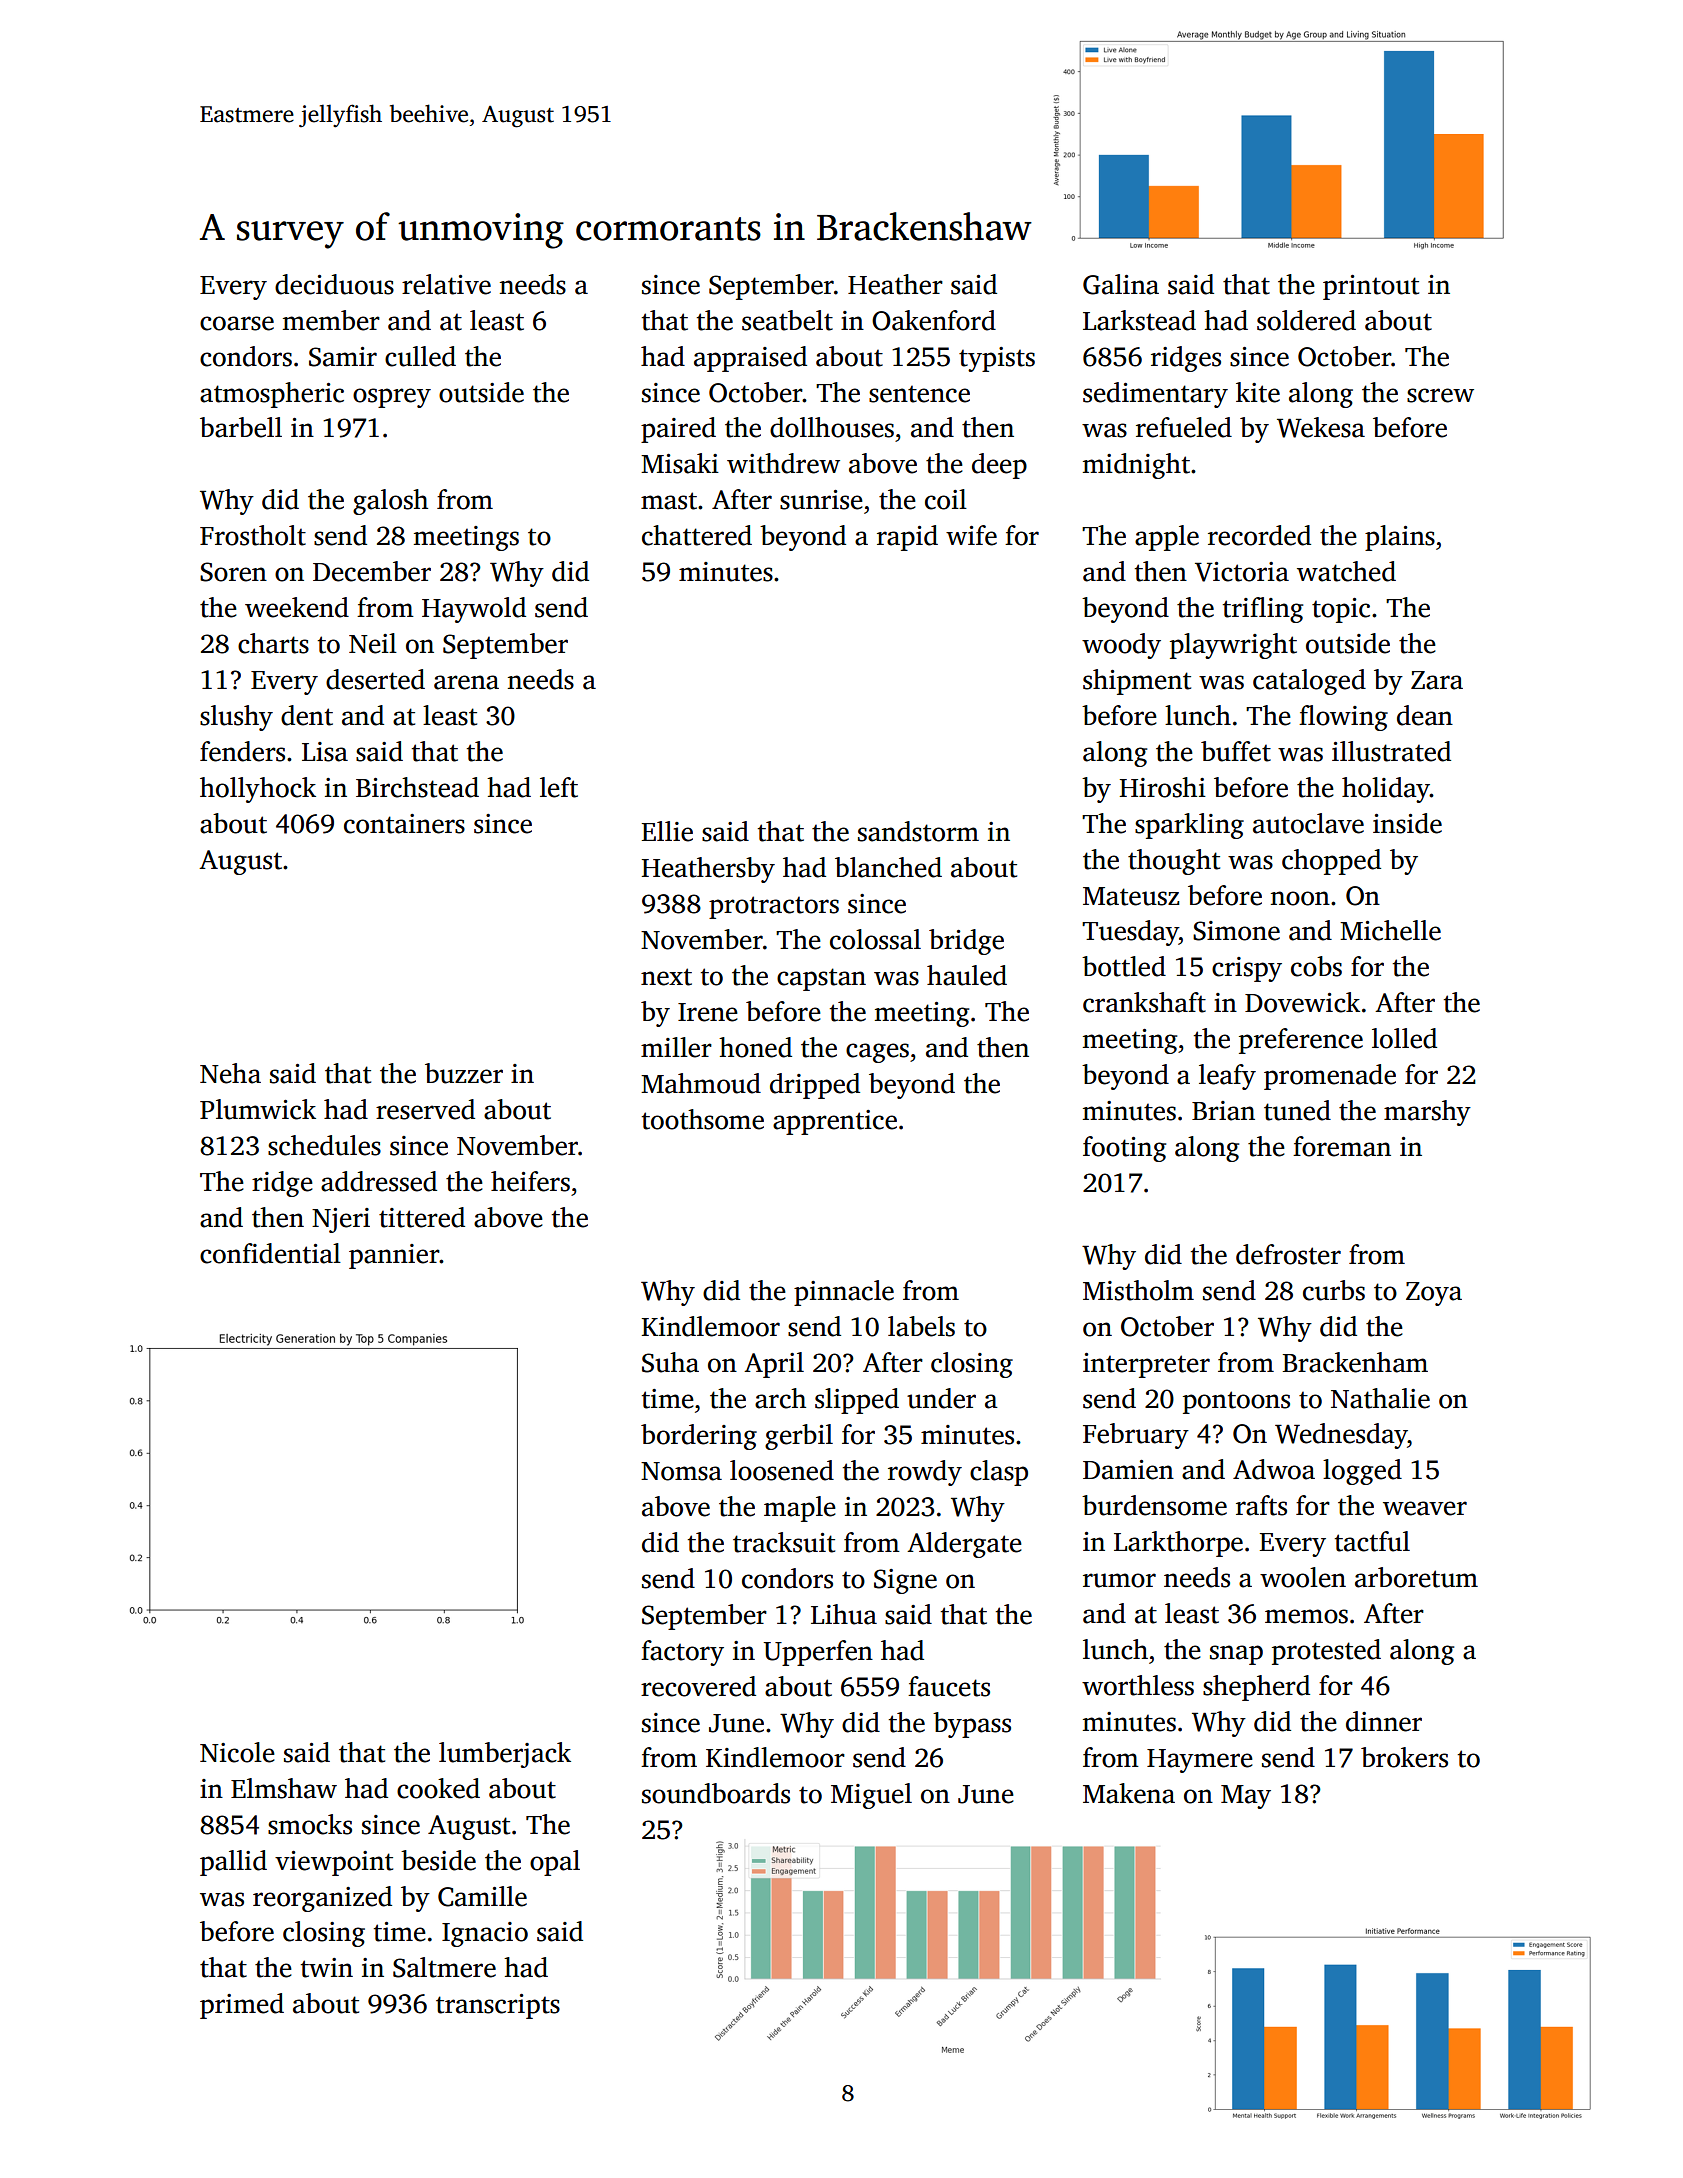 This page has height=2178, width=1683. What do you see at coordinates (1400, 538) in the page?
I see `plains` at bounding box center [1400, 538].
